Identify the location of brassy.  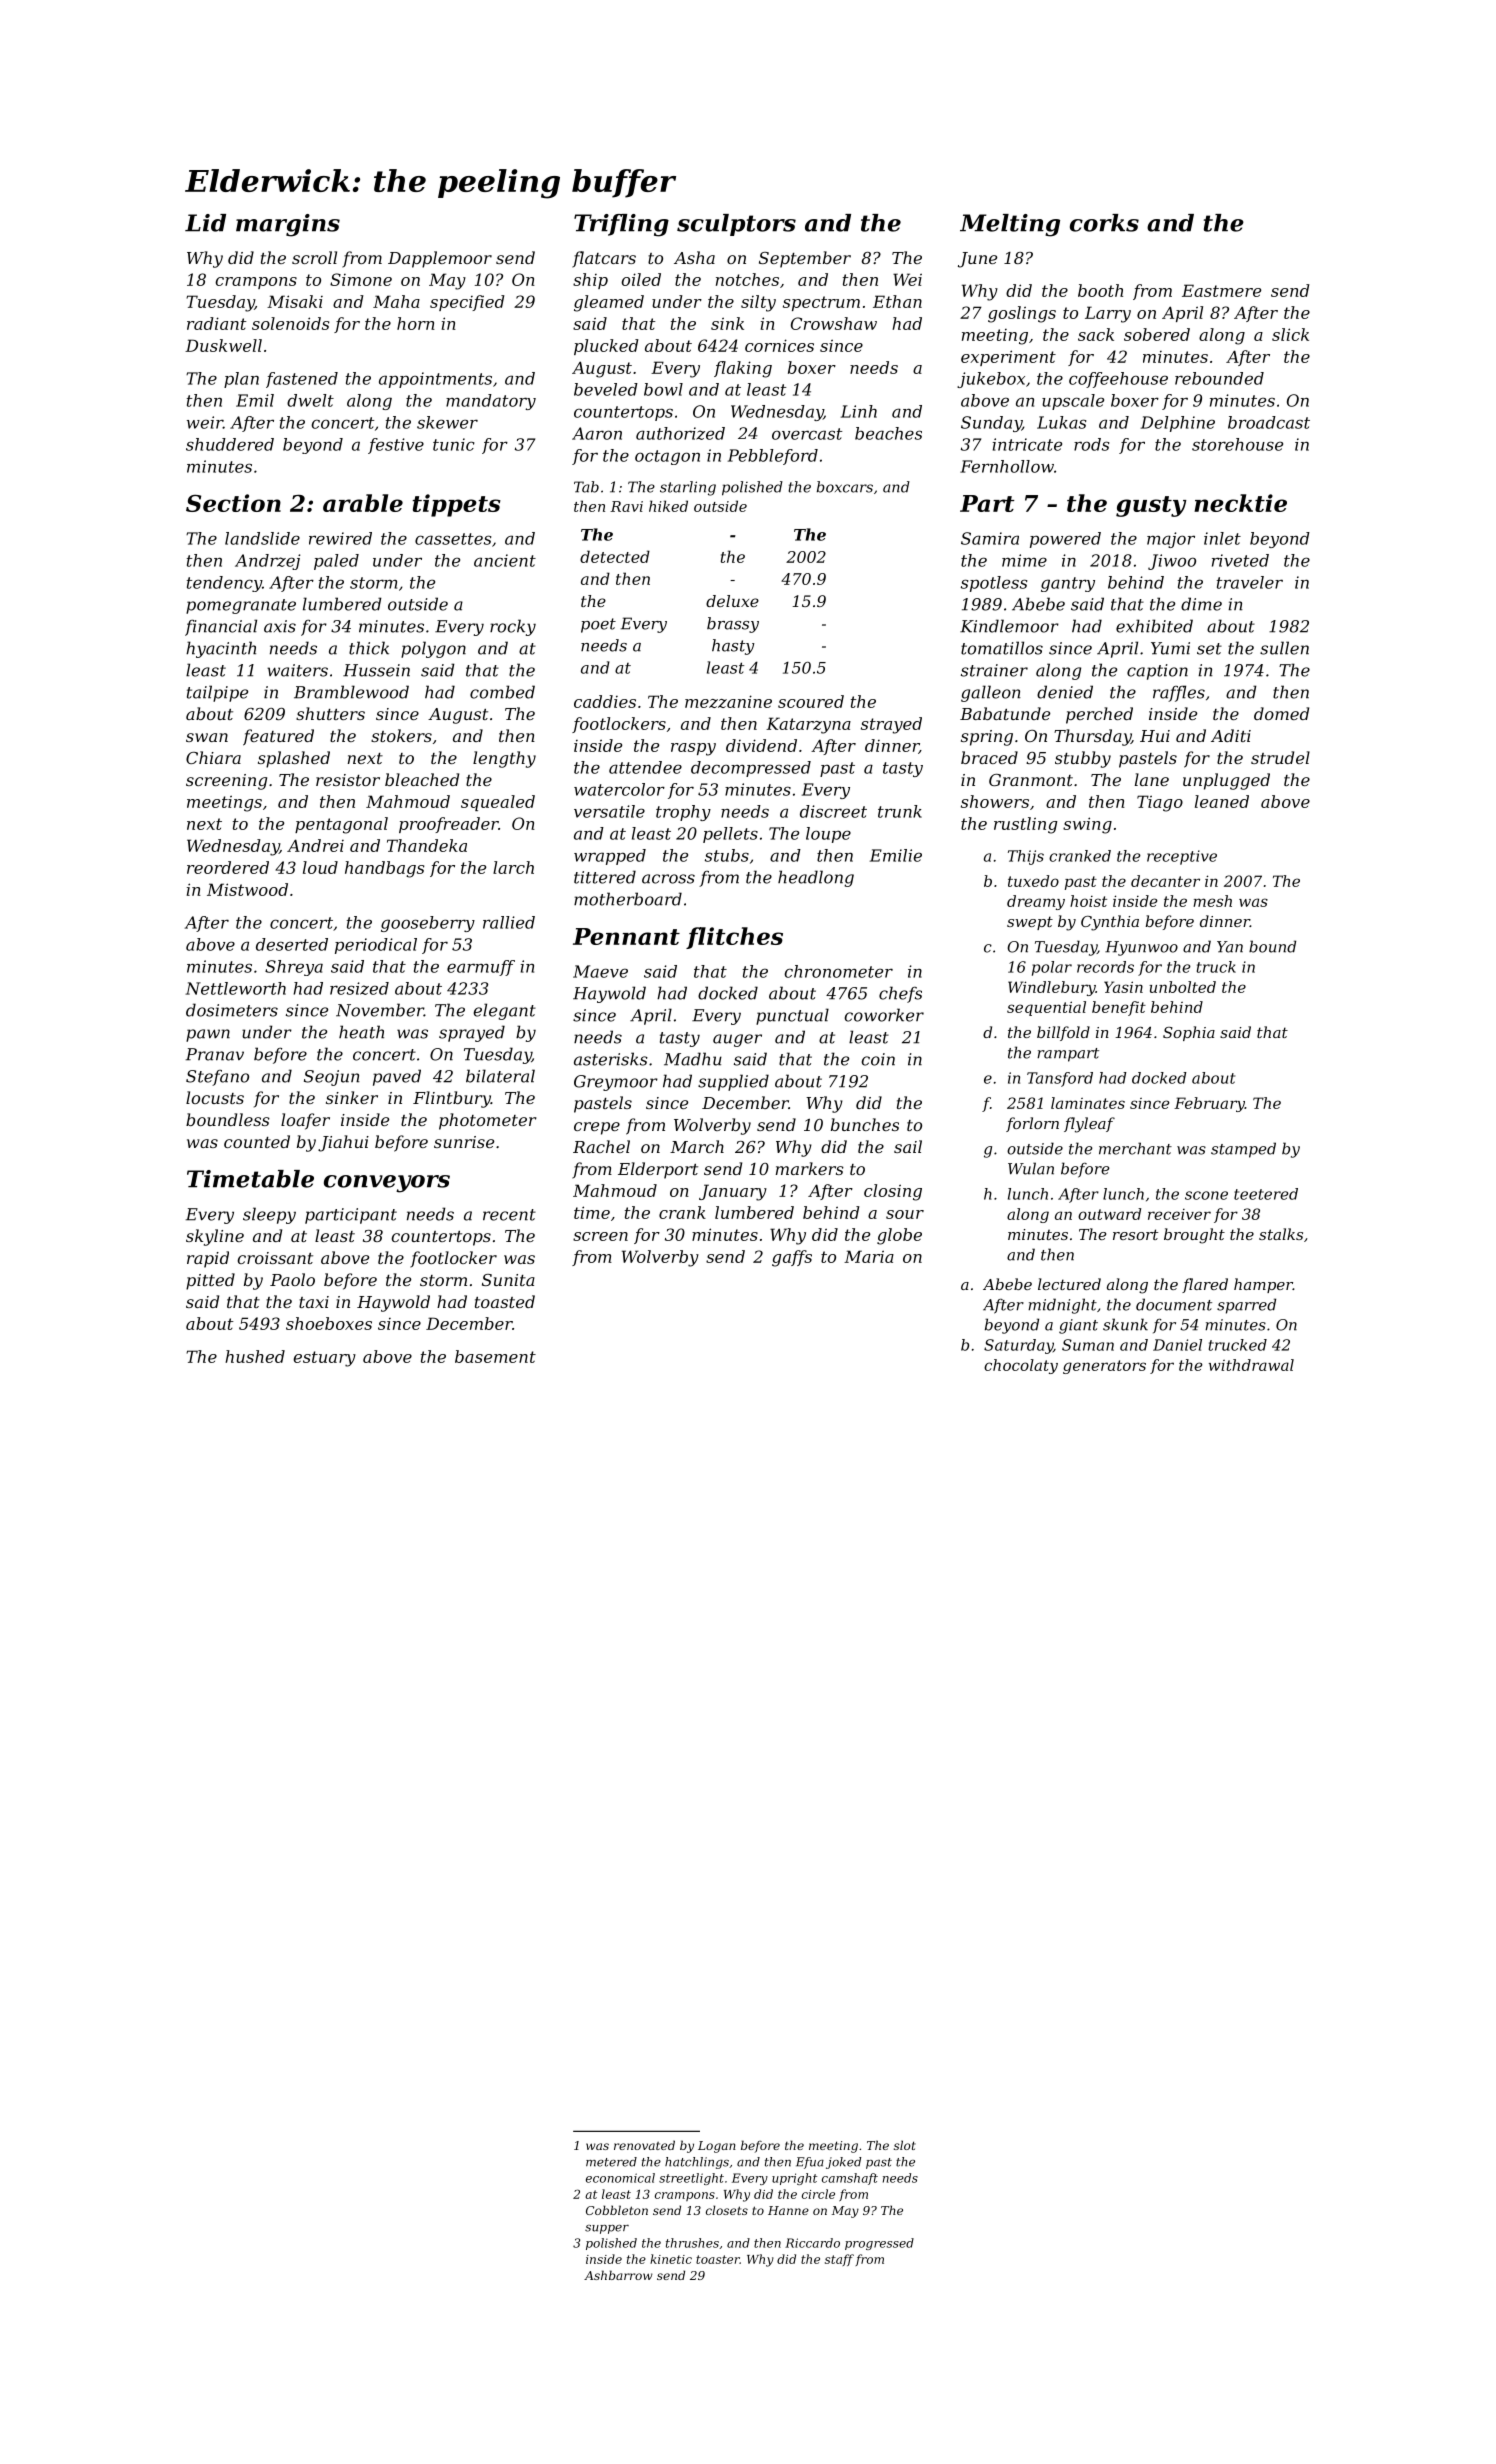
(733, 625).
